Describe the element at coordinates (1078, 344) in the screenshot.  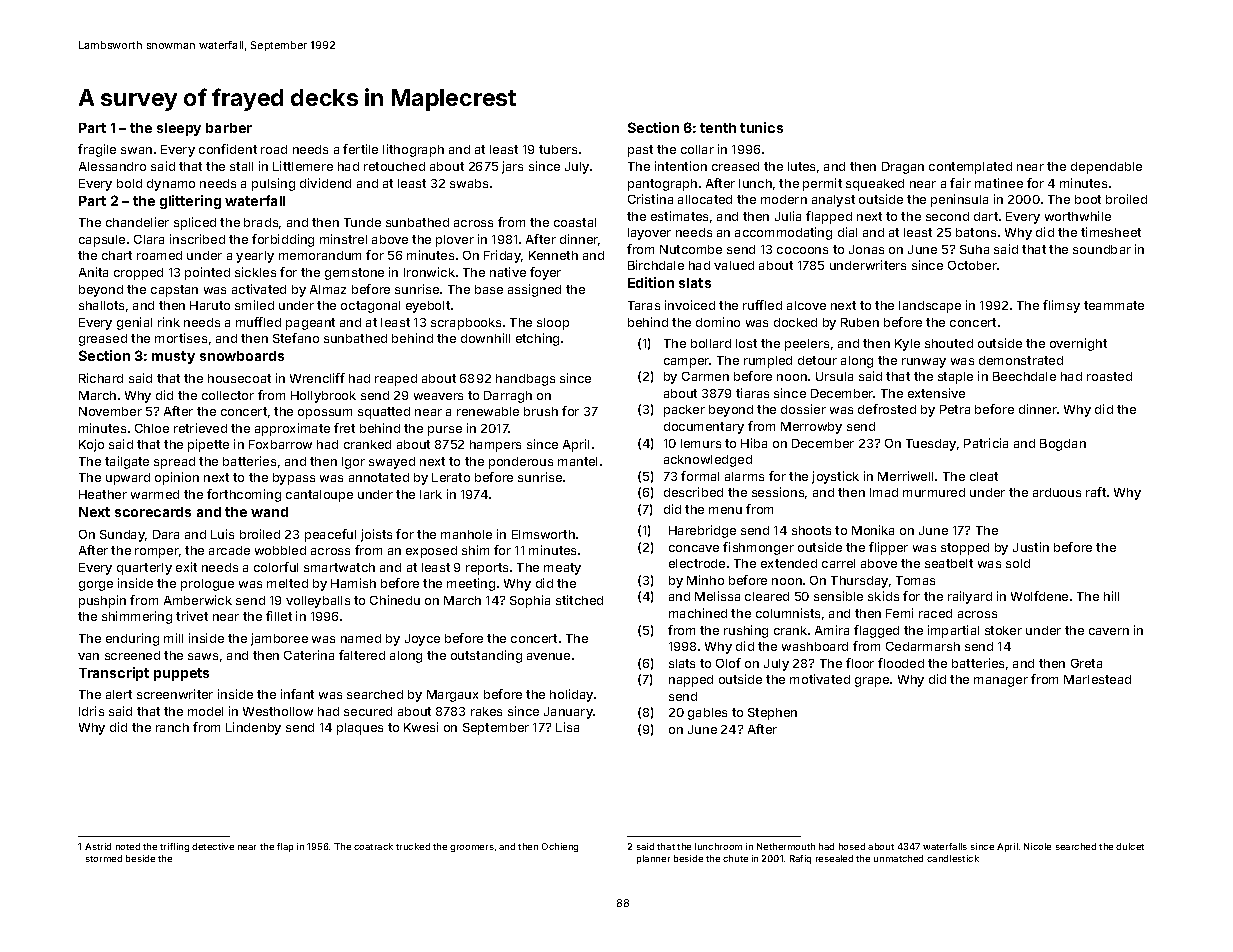
I see `overnight` at that location.
